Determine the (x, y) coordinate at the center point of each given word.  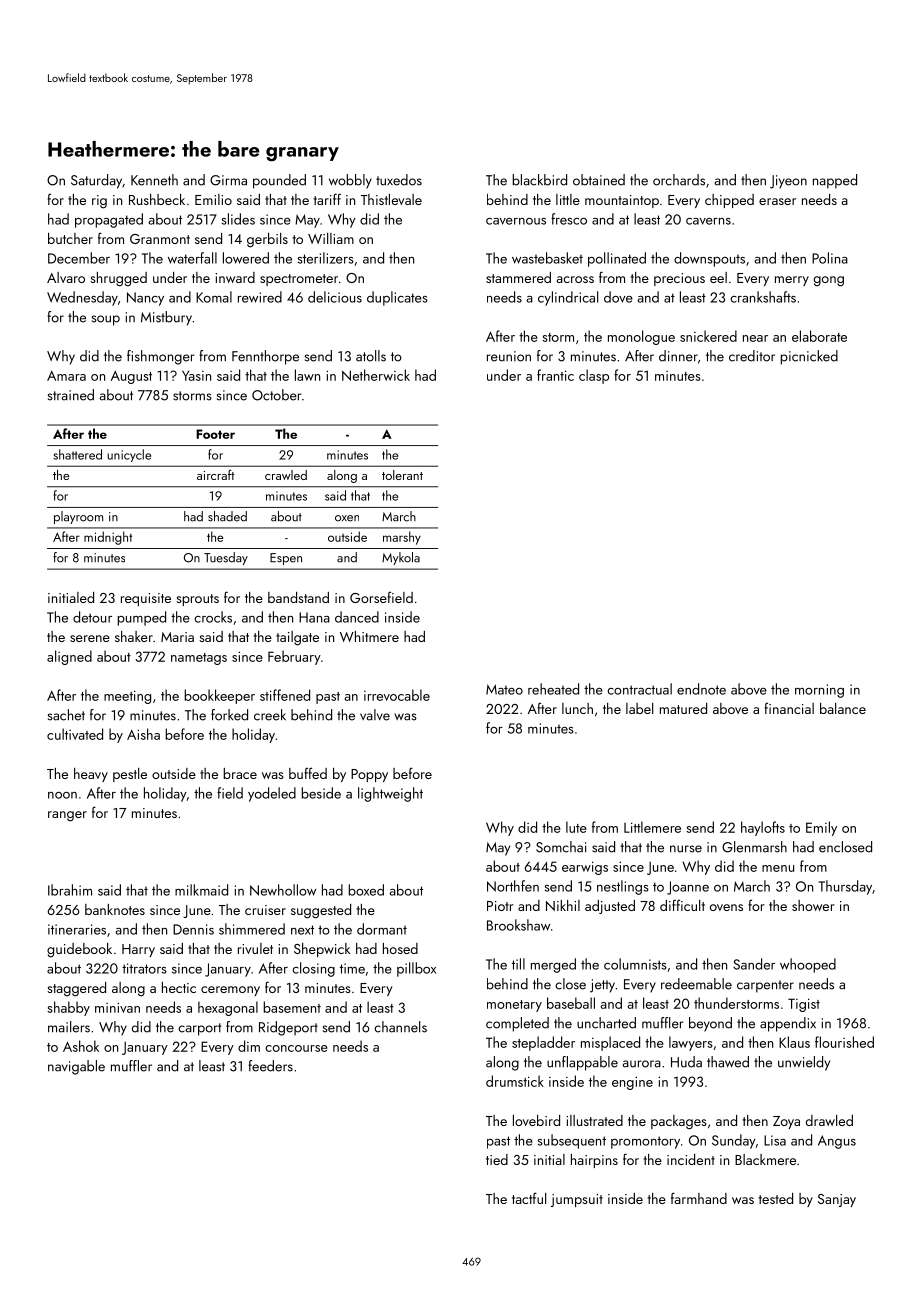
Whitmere (369, 636)
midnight (108, 538)
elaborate (819, 336)
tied (497, 1159)
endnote (701, 689)
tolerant (402, 475)
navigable (76, 1067)
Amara (66, 375)
